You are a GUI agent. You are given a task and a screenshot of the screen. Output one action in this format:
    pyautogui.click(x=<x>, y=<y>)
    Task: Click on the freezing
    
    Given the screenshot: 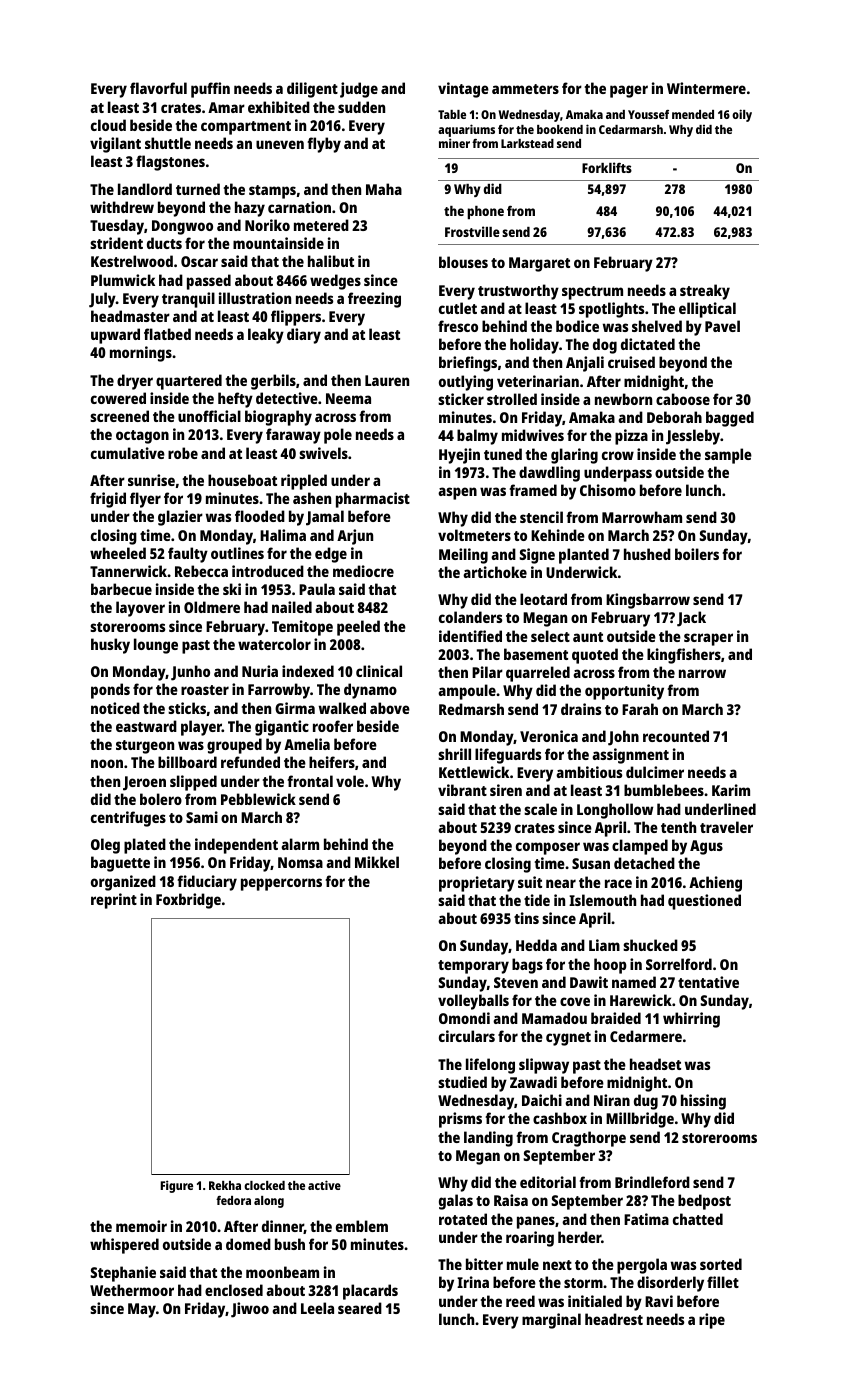 What is the action you would take?
    pyautogui.click(x=374, y=300)
